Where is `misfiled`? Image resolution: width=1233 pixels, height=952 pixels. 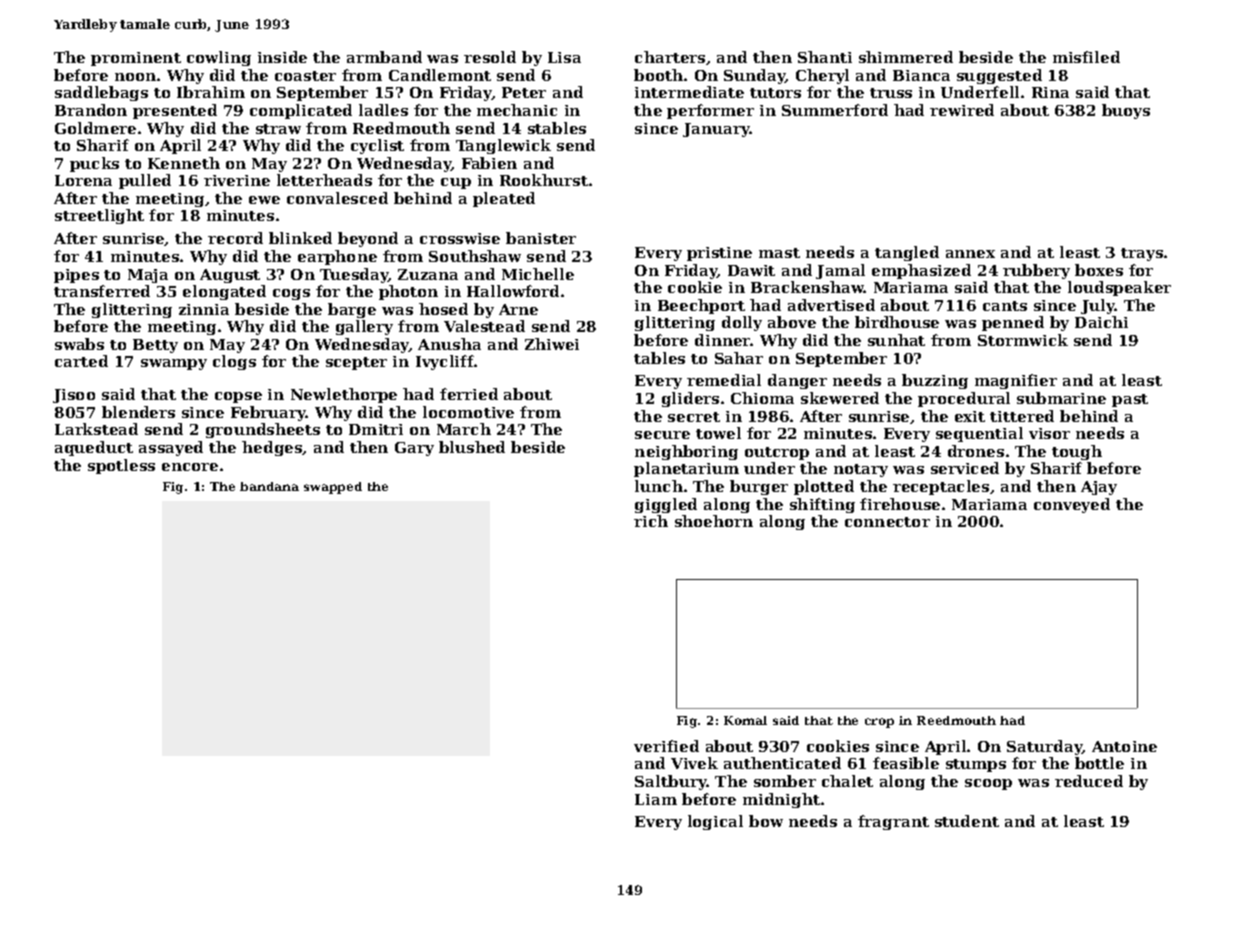 misfiled is located at coordinates (1086, 57).
